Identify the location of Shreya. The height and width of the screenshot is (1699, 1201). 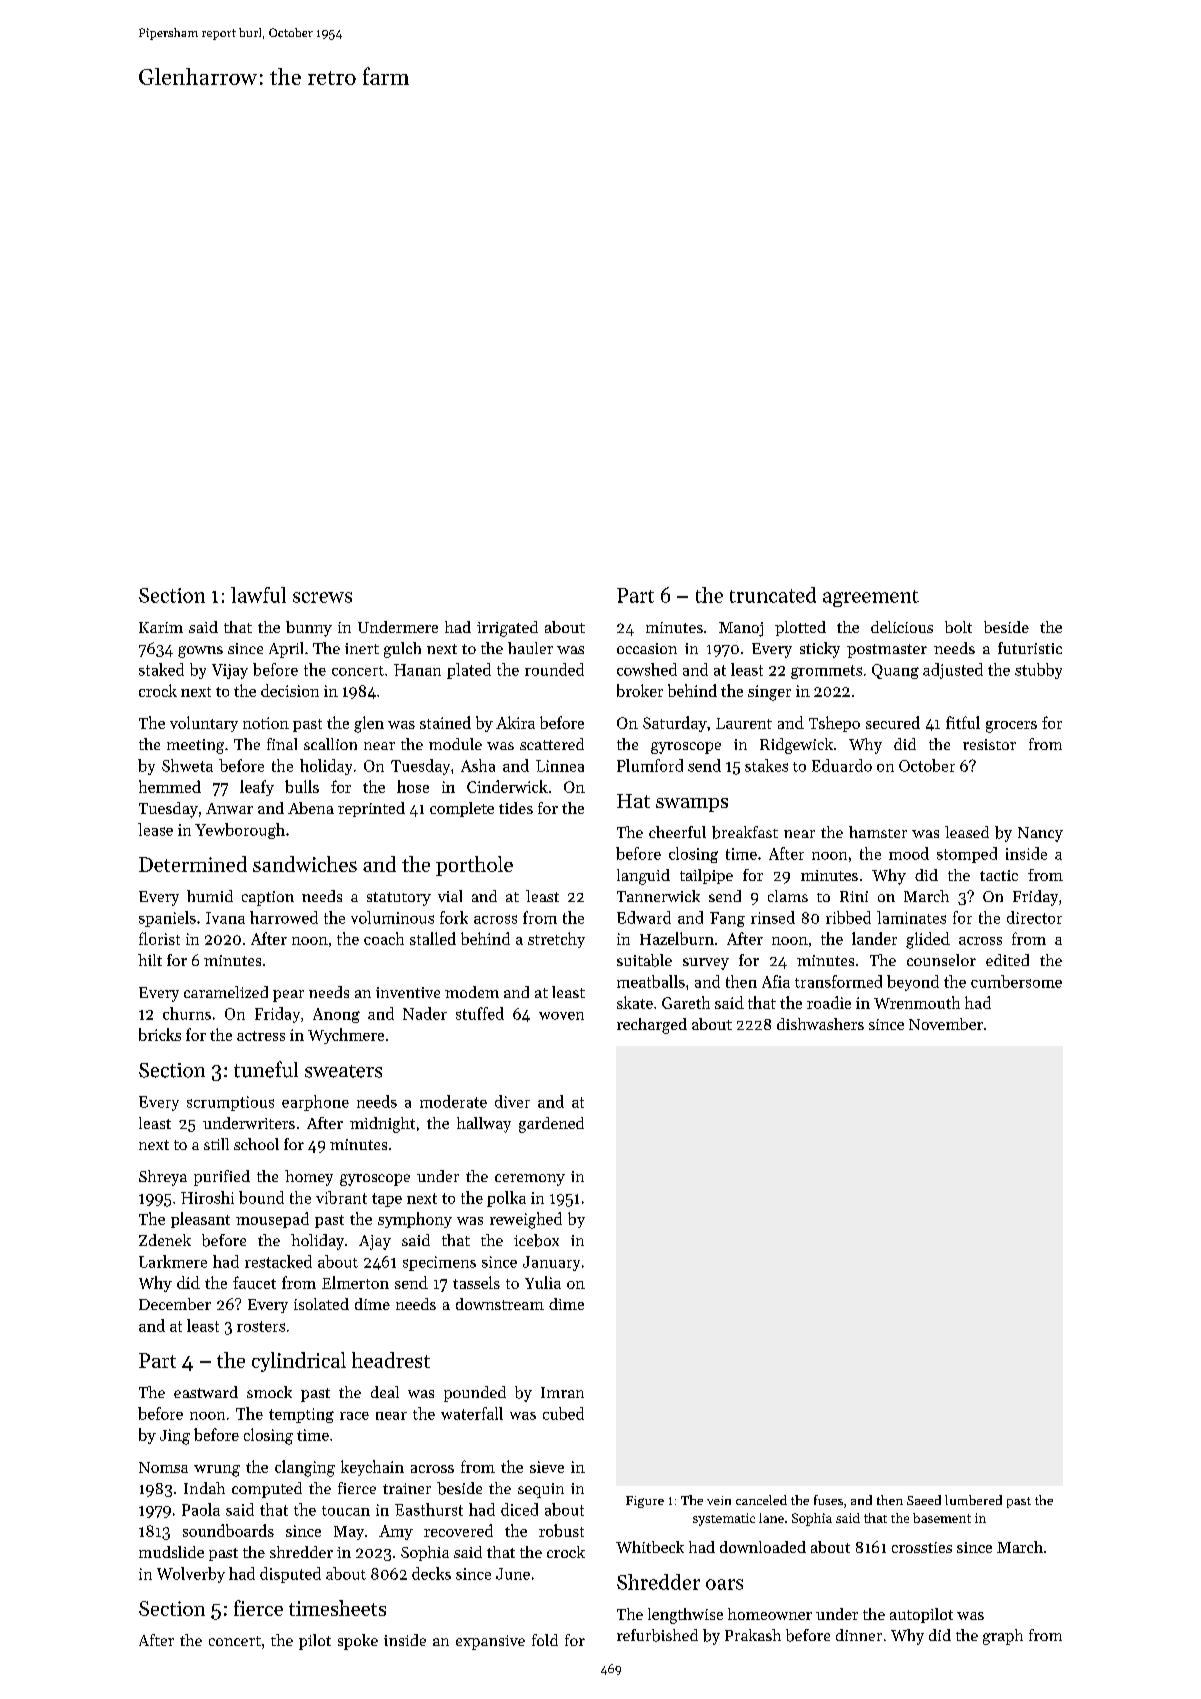
(163, 1178).
